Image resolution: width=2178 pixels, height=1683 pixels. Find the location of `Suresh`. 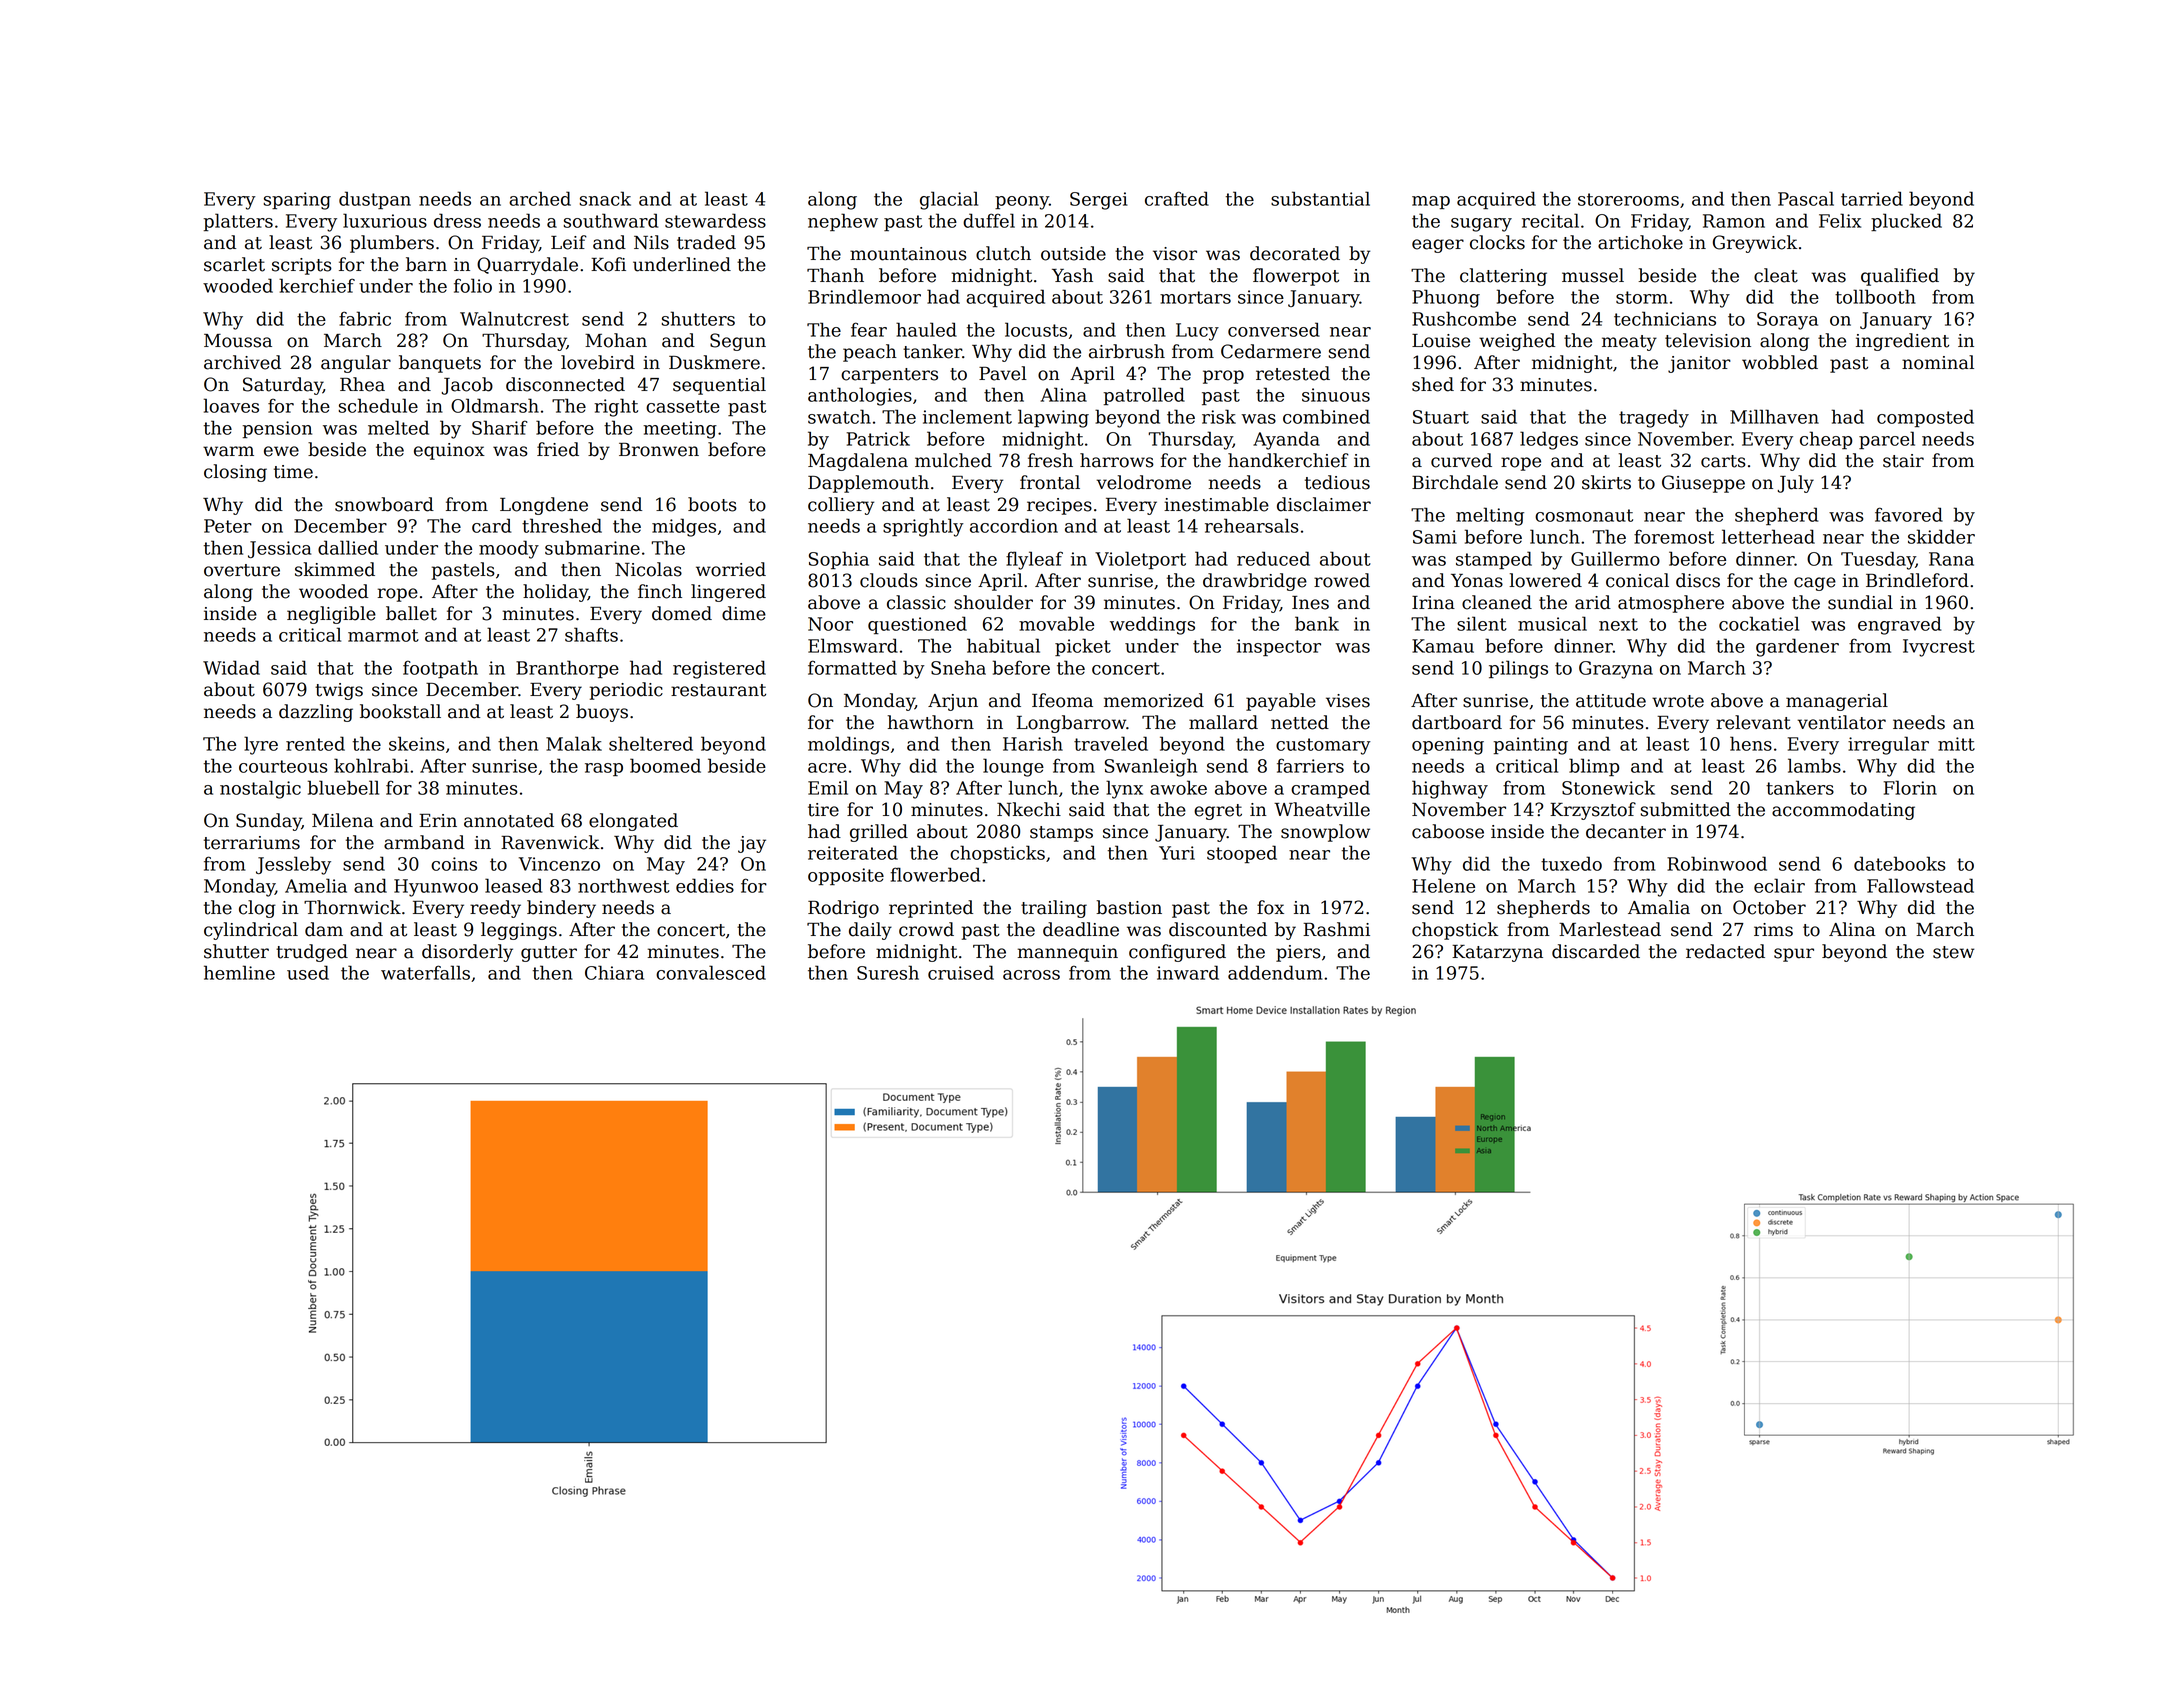

Suresh is located at coordinates (888, 972).
